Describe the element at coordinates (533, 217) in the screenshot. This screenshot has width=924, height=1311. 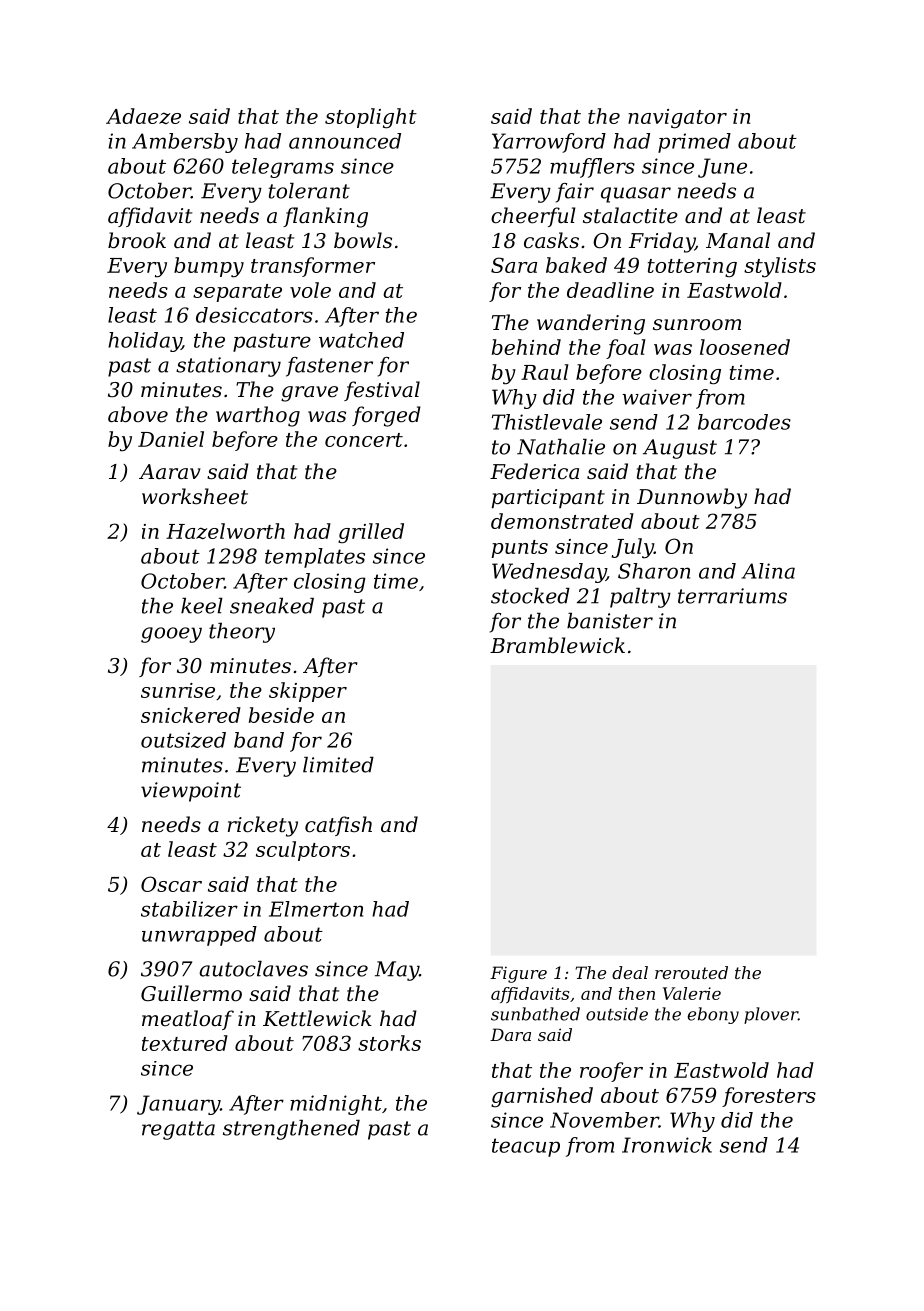
I see `cheerful` at that location.
